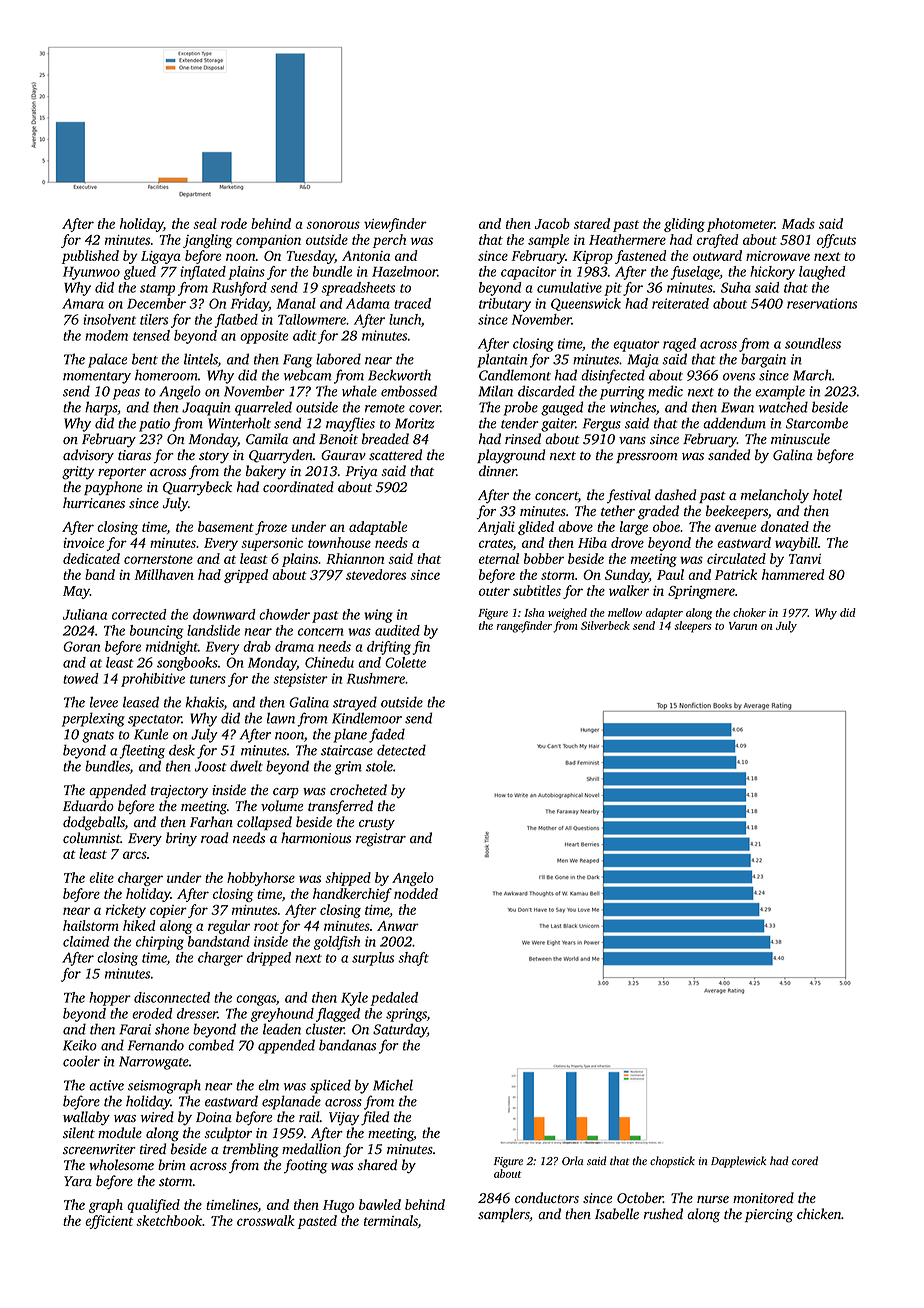 The width and height of the screenshot is (924, 1308). I want to click on springs, so click(406, 1015).
